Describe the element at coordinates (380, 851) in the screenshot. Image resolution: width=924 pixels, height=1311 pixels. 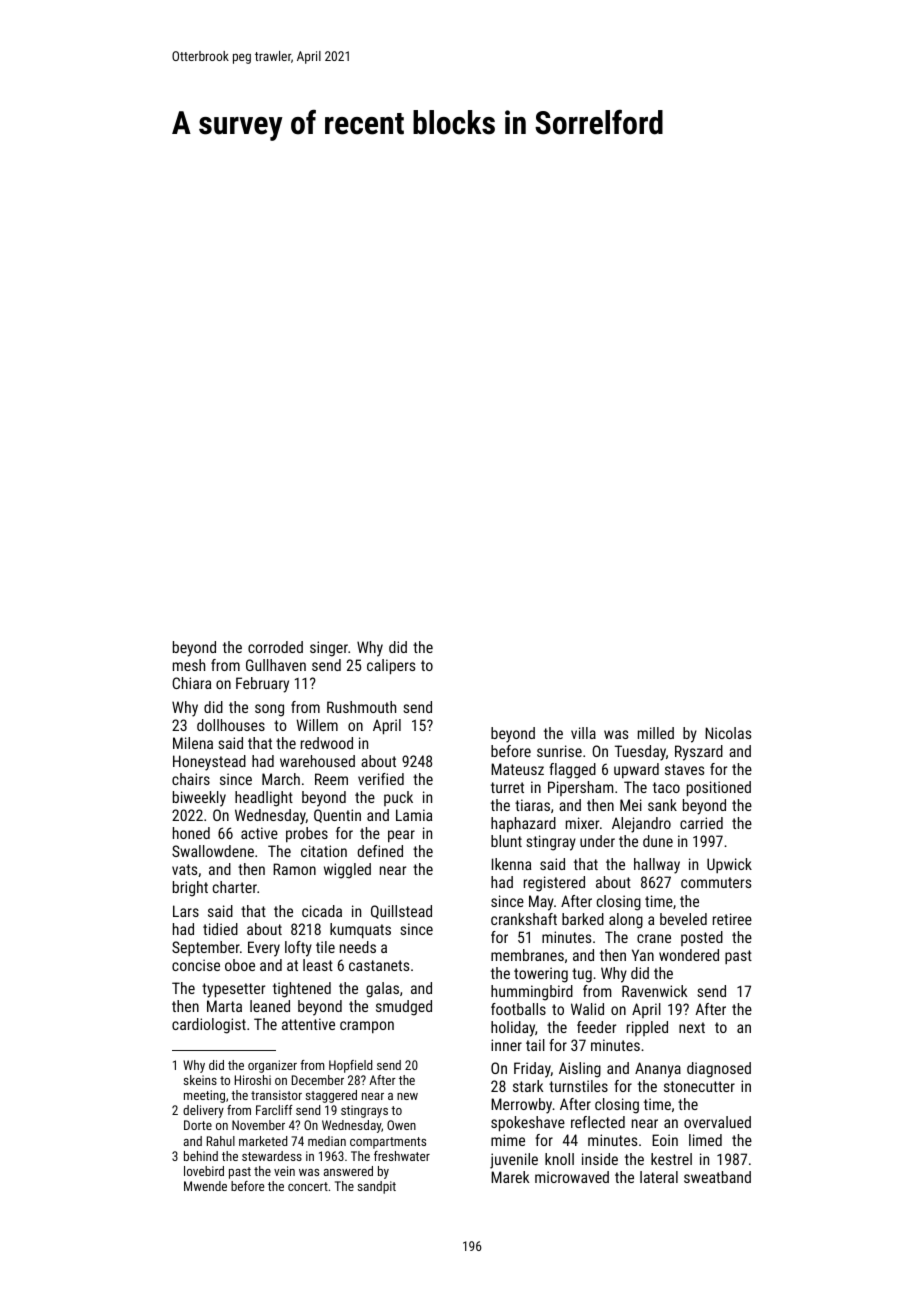
I see `defined` at that location.
